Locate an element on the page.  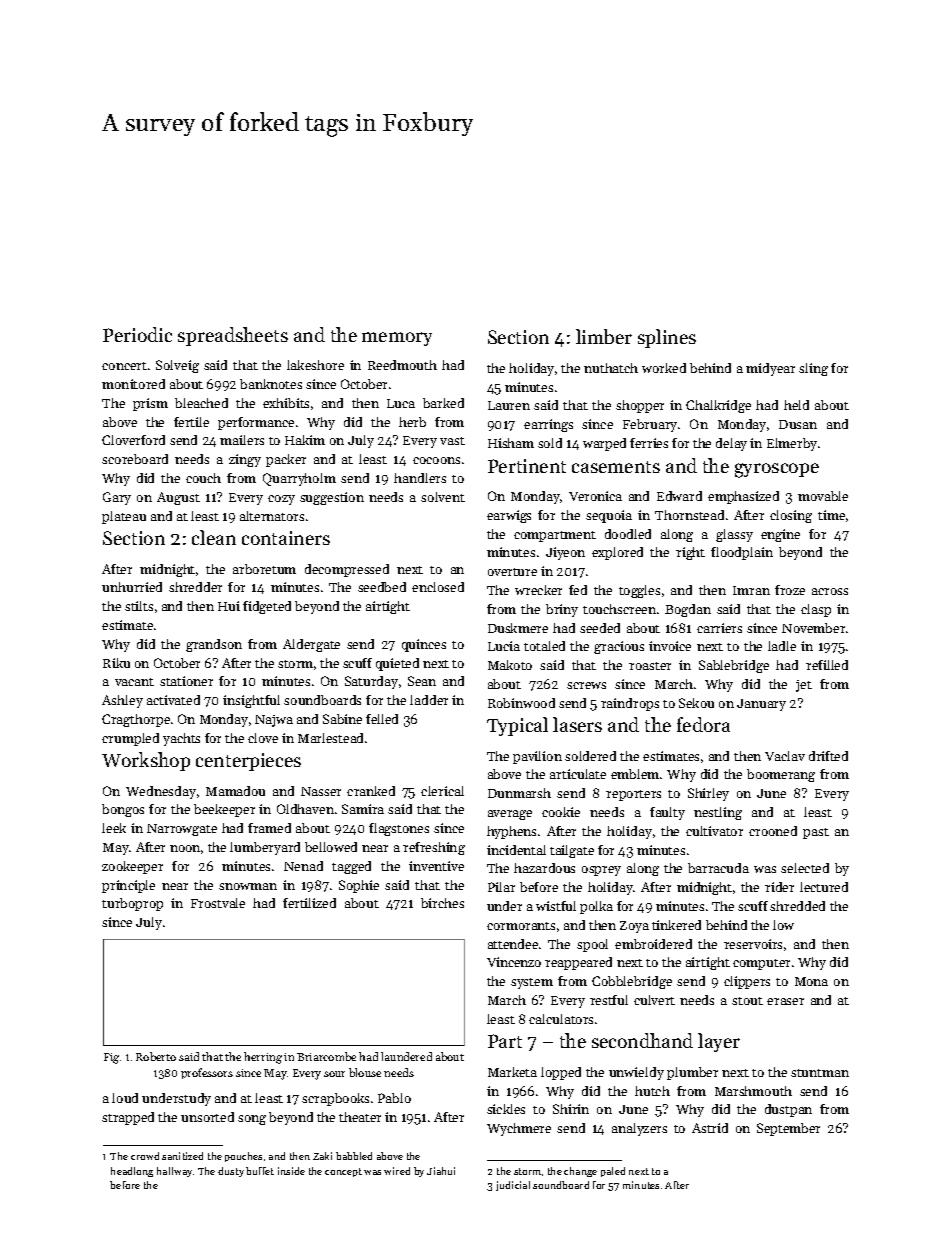
Wychmere is located at coordinates (519, 1129).
